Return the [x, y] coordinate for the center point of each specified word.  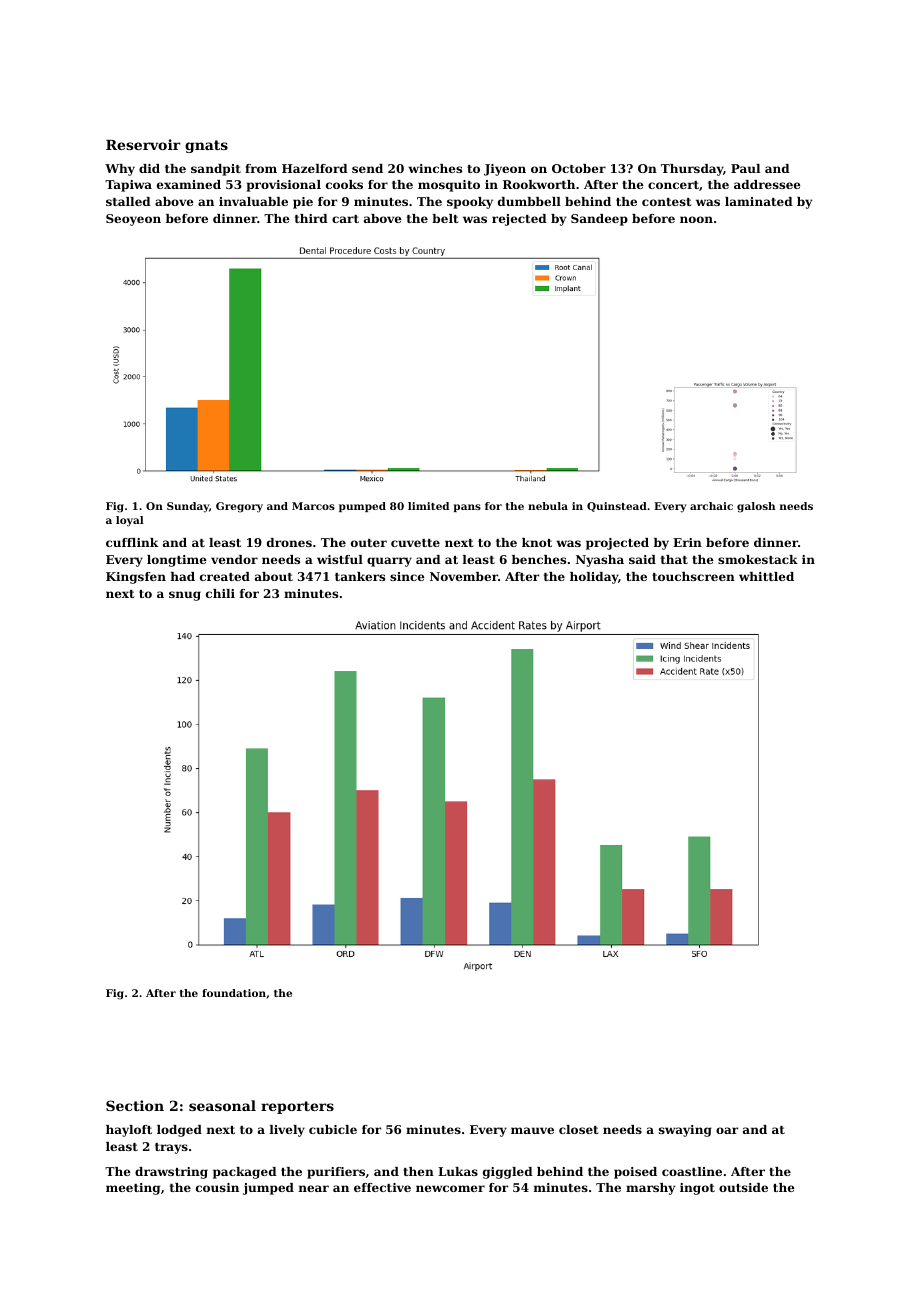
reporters [297, 1107]
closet [578, 1129]
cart [345, 219]
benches [539, 559]
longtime [176, 561]
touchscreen [693, 576]
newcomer [450, 1188]
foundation [234, 993]
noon [696, 219]
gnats [206, 146]
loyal [130, 521]
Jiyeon [505, 170]
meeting [133, 1189]
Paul [745, 168]
